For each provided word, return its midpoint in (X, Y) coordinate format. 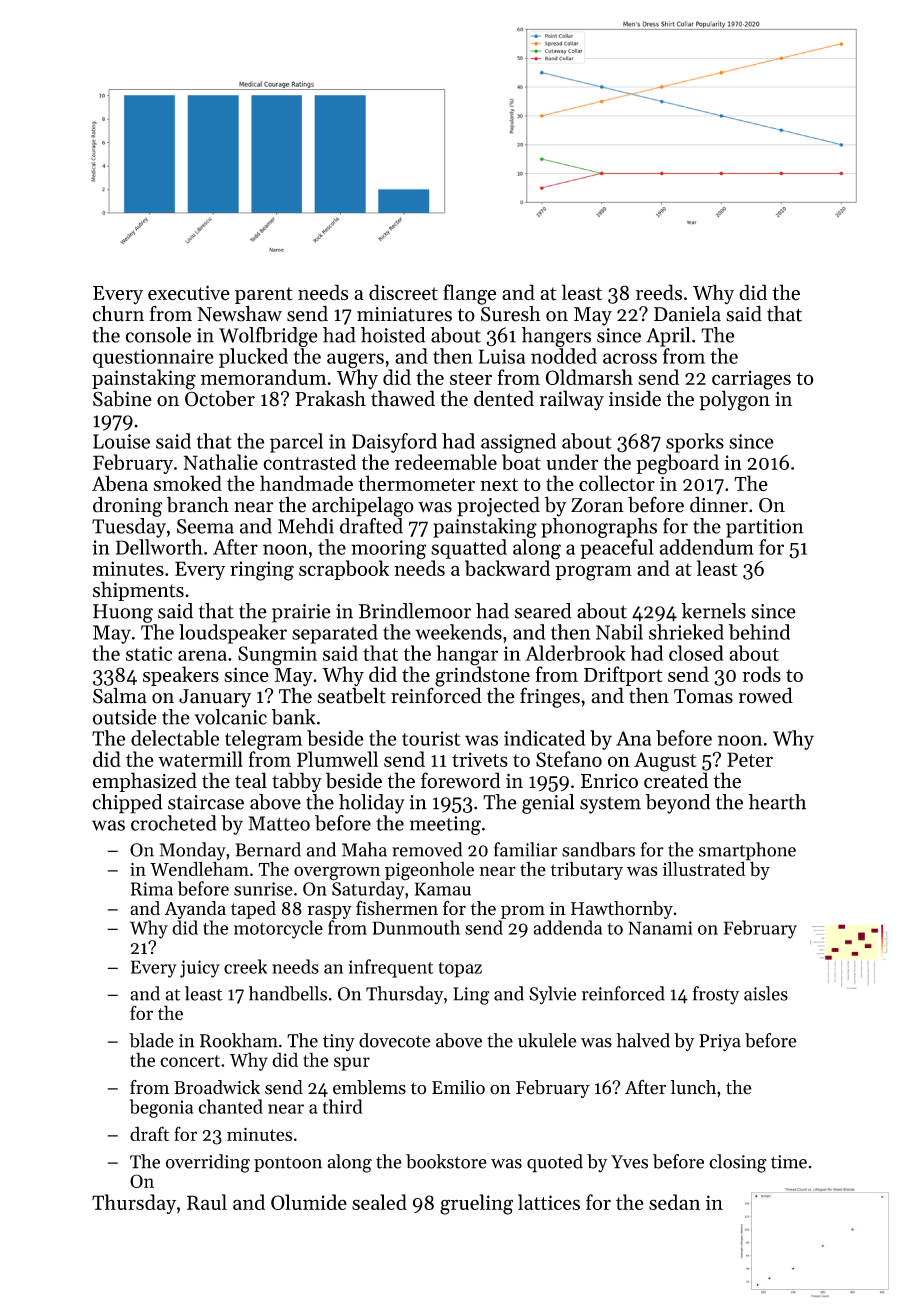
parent (264, 295)
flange (469, 294)
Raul (207, 1202)
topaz (460, 970)
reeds (659, 292)
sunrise (263, 889)
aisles (766, 993)
